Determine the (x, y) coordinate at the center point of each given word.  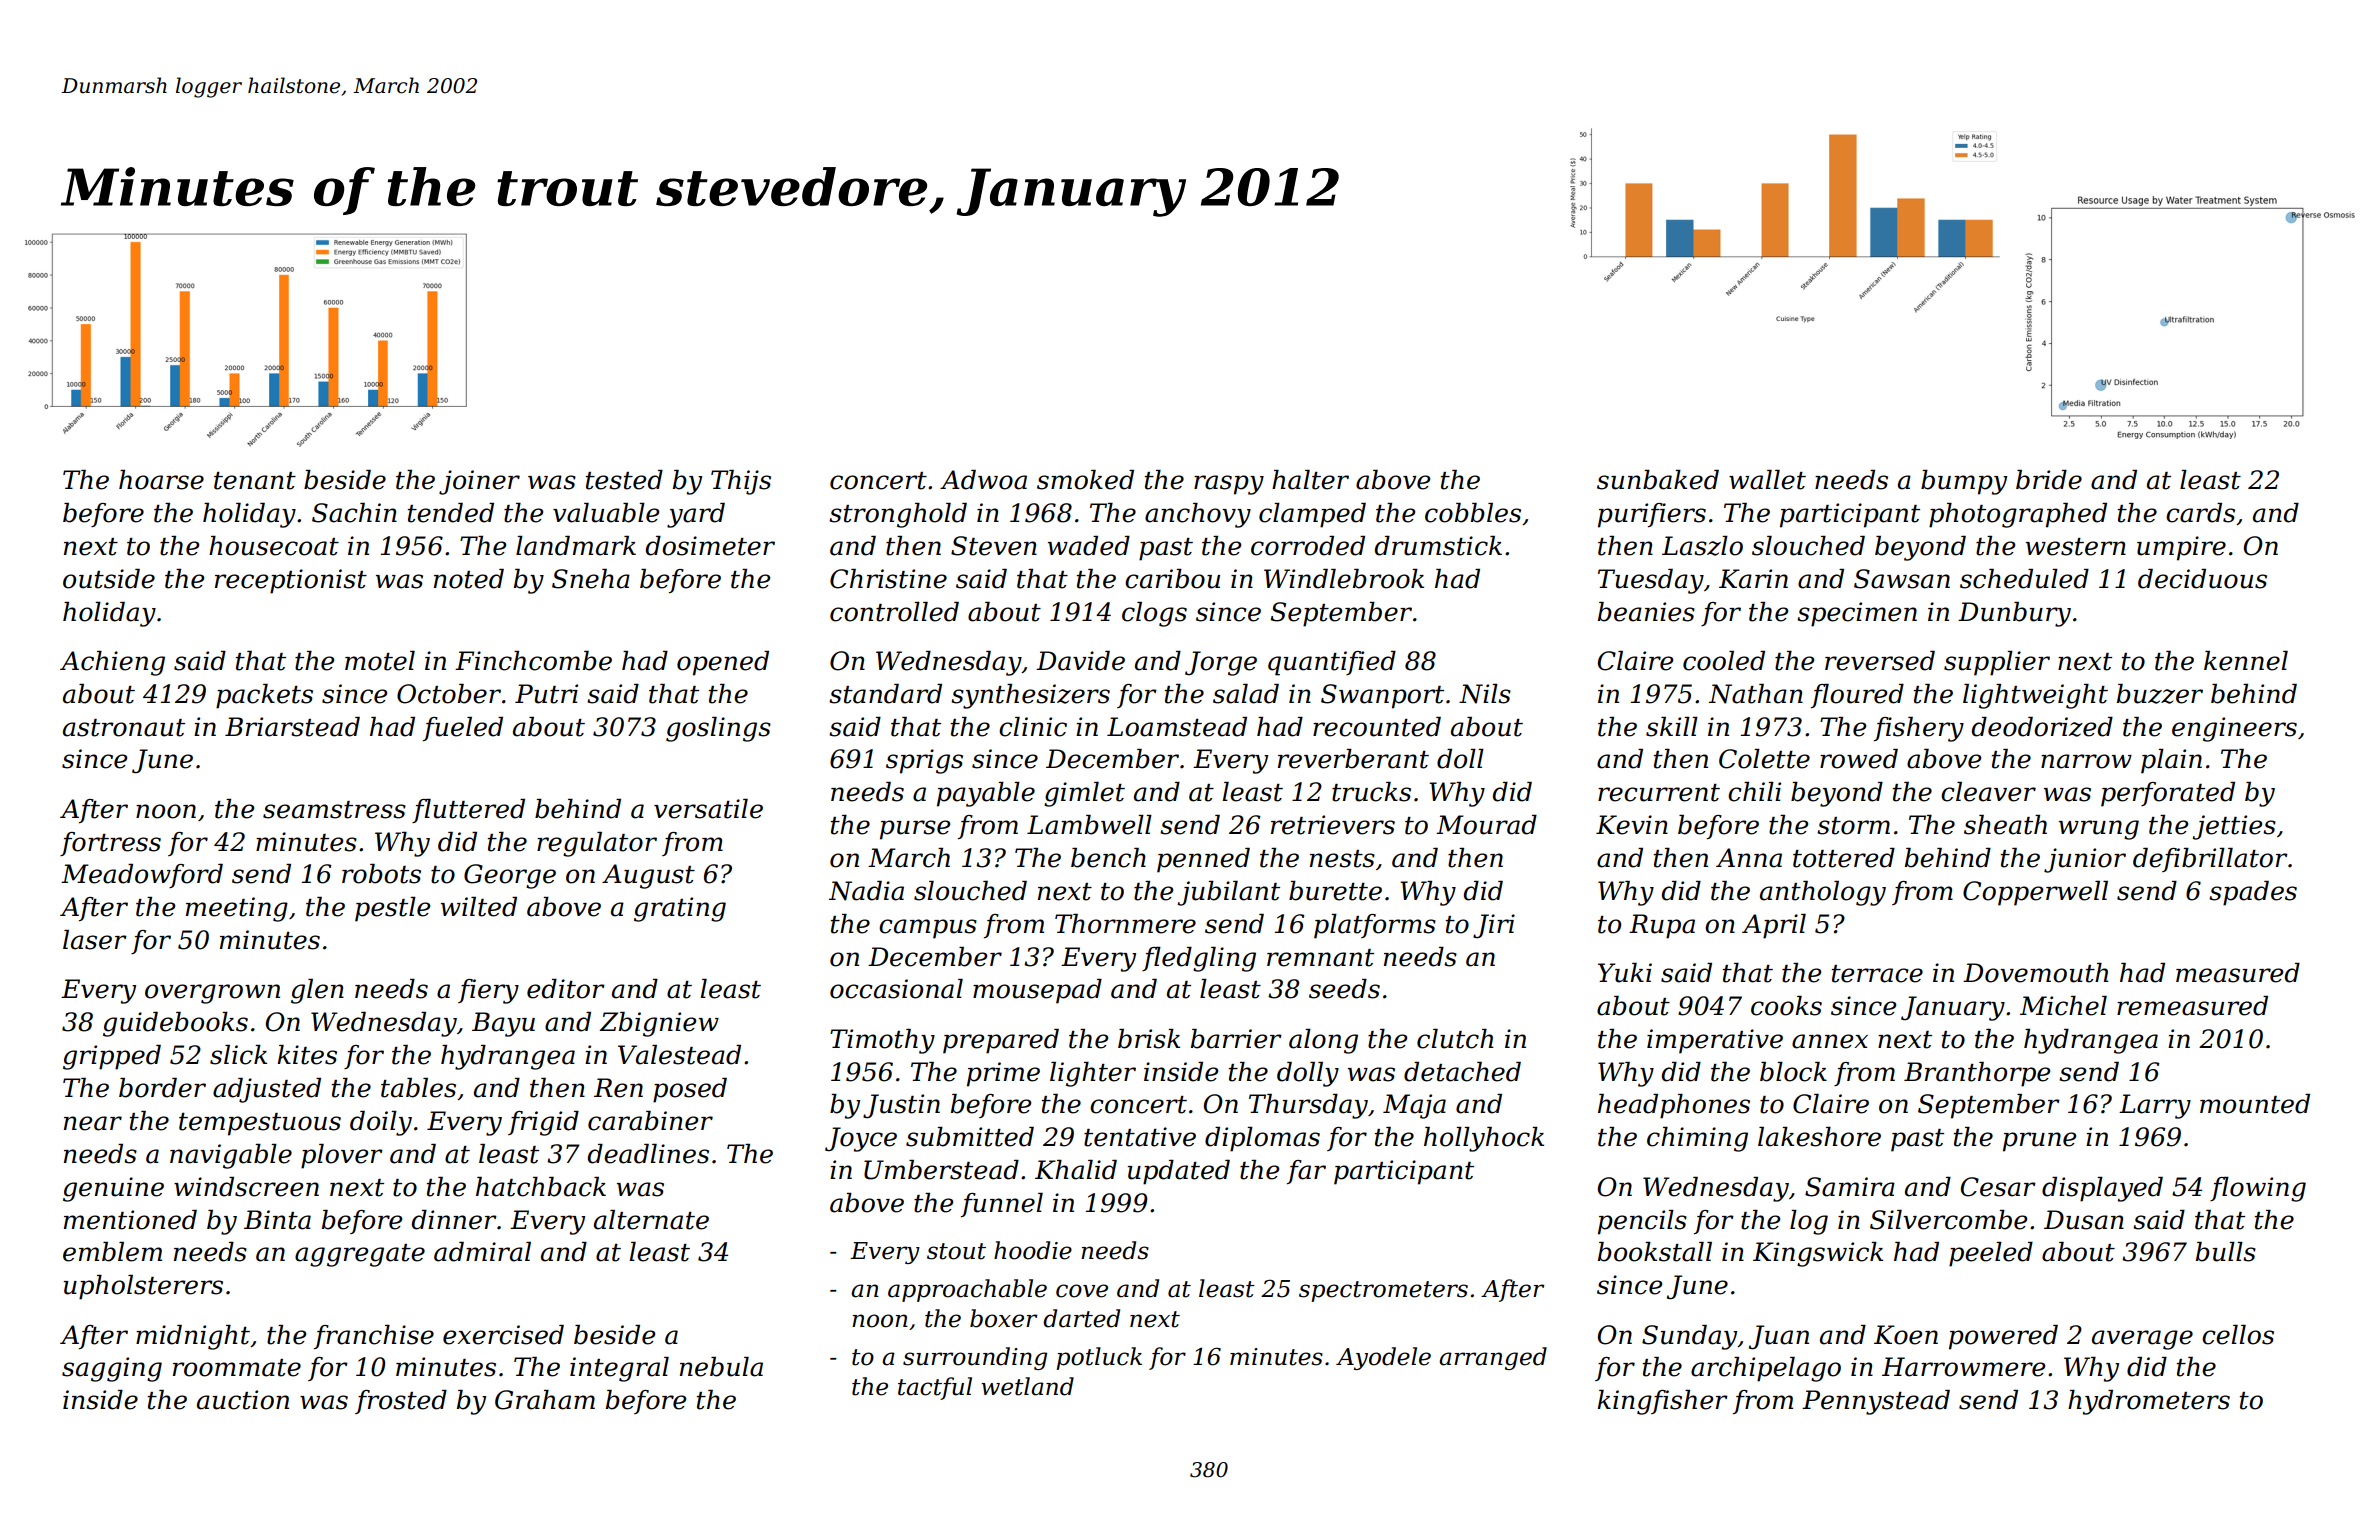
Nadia (866, 891)
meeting (237, 909)
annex (1830, 1041)
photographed (2018, 515)
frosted (401, 1402)
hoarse (161, 480)
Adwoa (983, 480)
